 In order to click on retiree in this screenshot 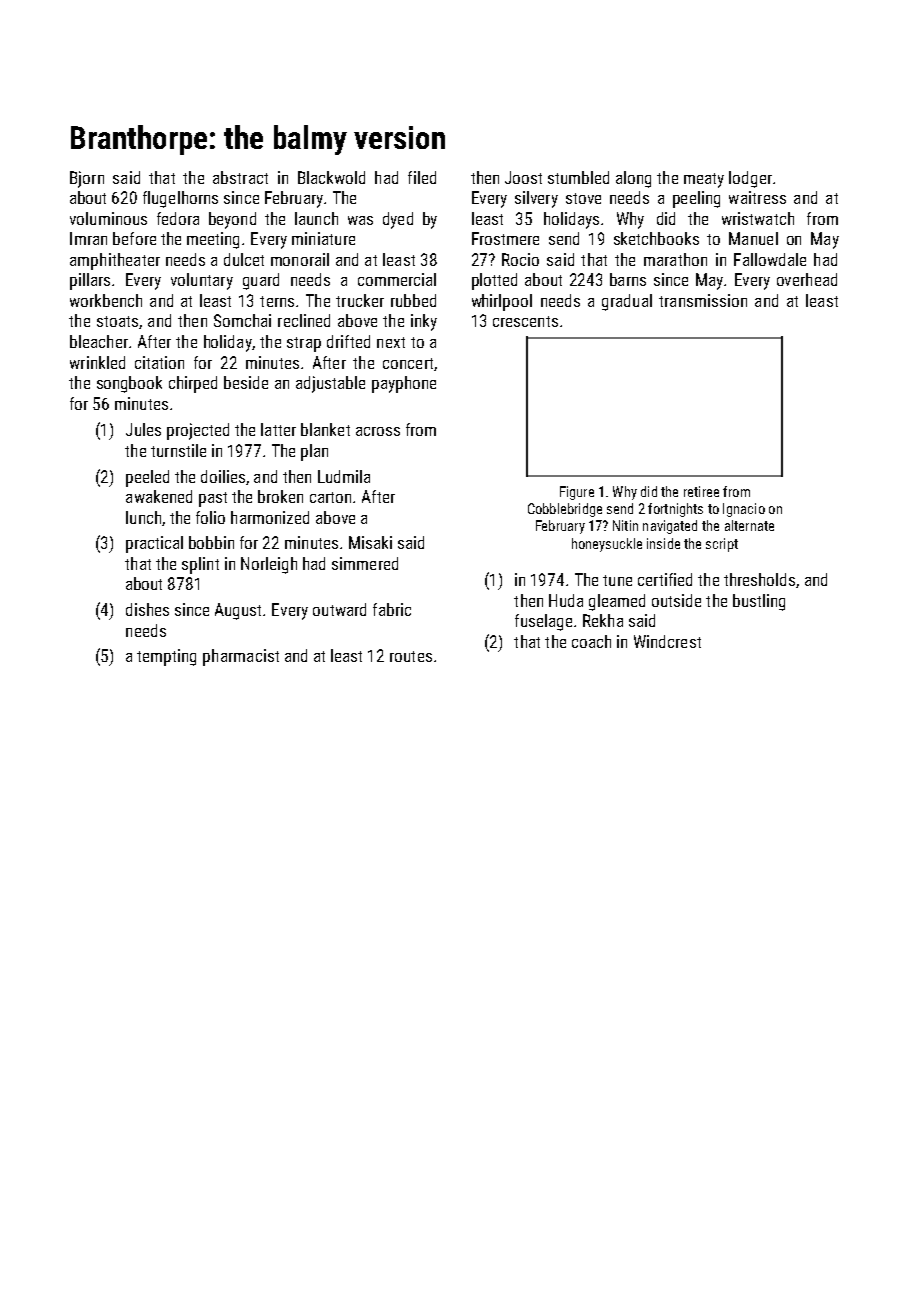, I will do `click(701, 491)`.
